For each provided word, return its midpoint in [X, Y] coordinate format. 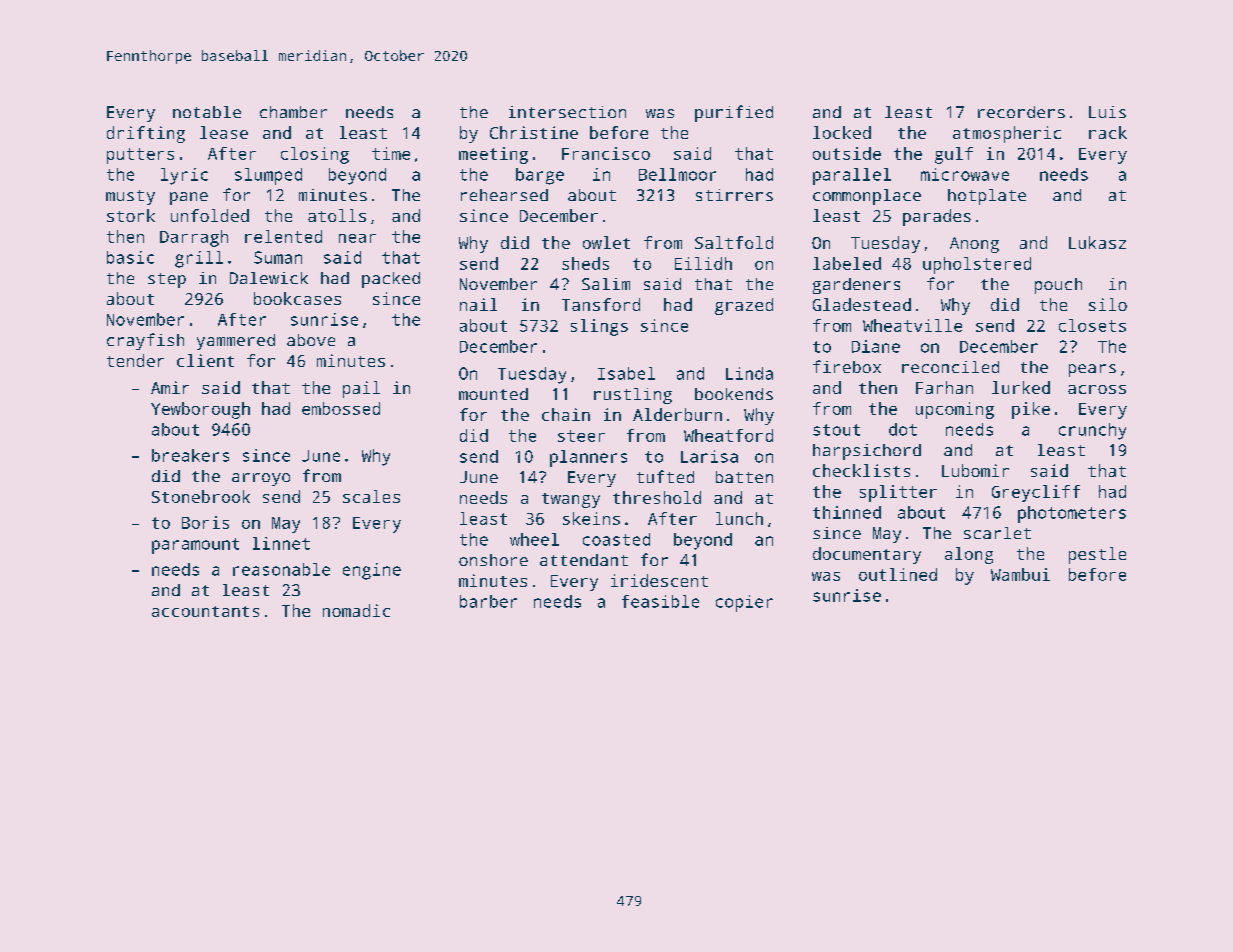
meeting [493, 155]
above [311, 340]
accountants [205, 611]
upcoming [955, 410]
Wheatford [728, 435]
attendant [584, 560]
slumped [268, 176]
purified [734, 113]
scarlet [997, 533]
